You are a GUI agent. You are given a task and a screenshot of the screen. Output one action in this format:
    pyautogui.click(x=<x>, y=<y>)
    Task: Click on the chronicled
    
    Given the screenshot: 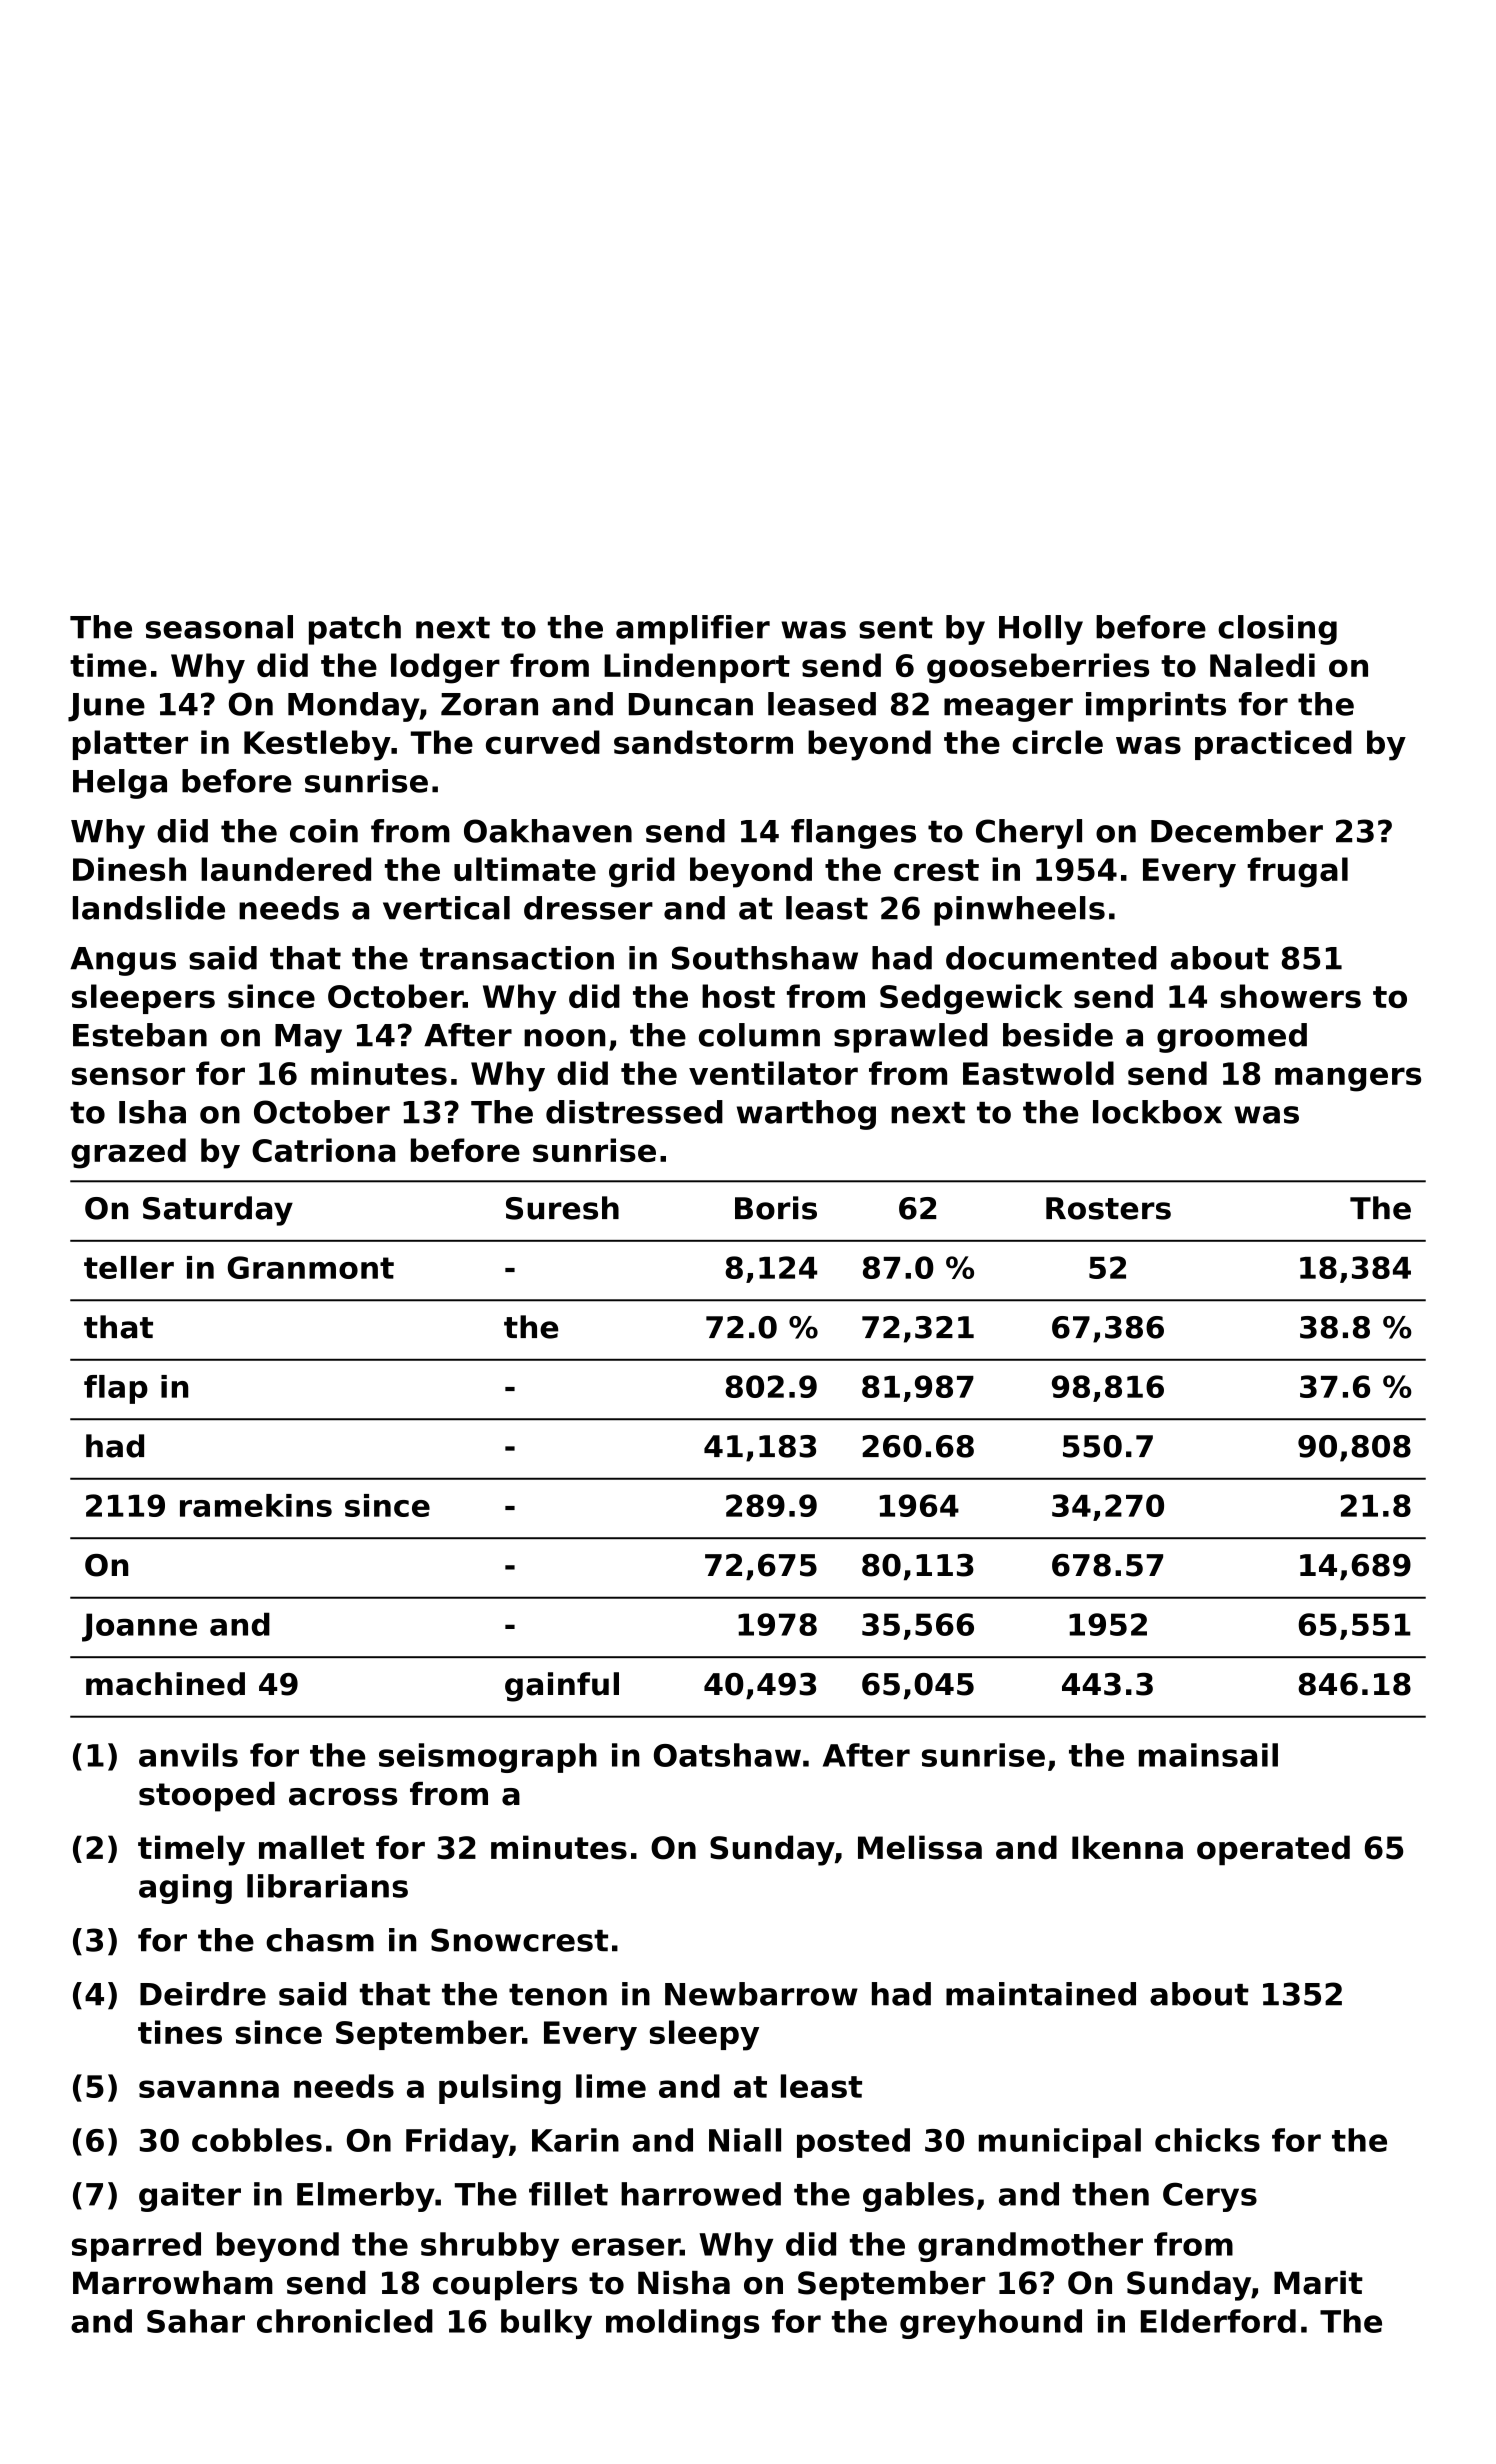 What is the action you would take?
    pyautogui.click(x=345, y=2321)
